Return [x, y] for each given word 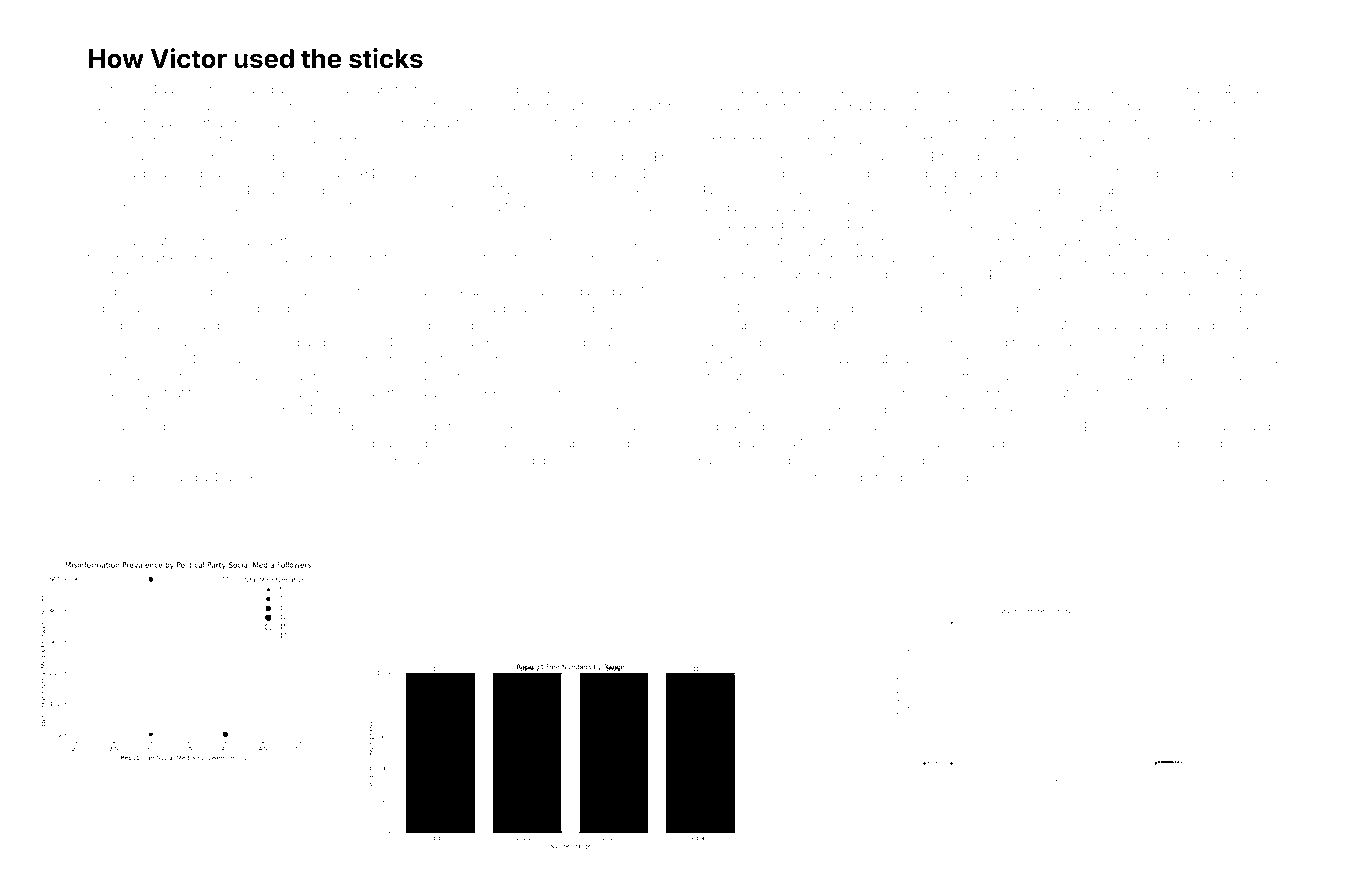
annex [737, 259]
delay [375, 124]
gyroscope [1215, 176]
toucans [281, 461]
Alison [652, 173]
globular [269, 259]
